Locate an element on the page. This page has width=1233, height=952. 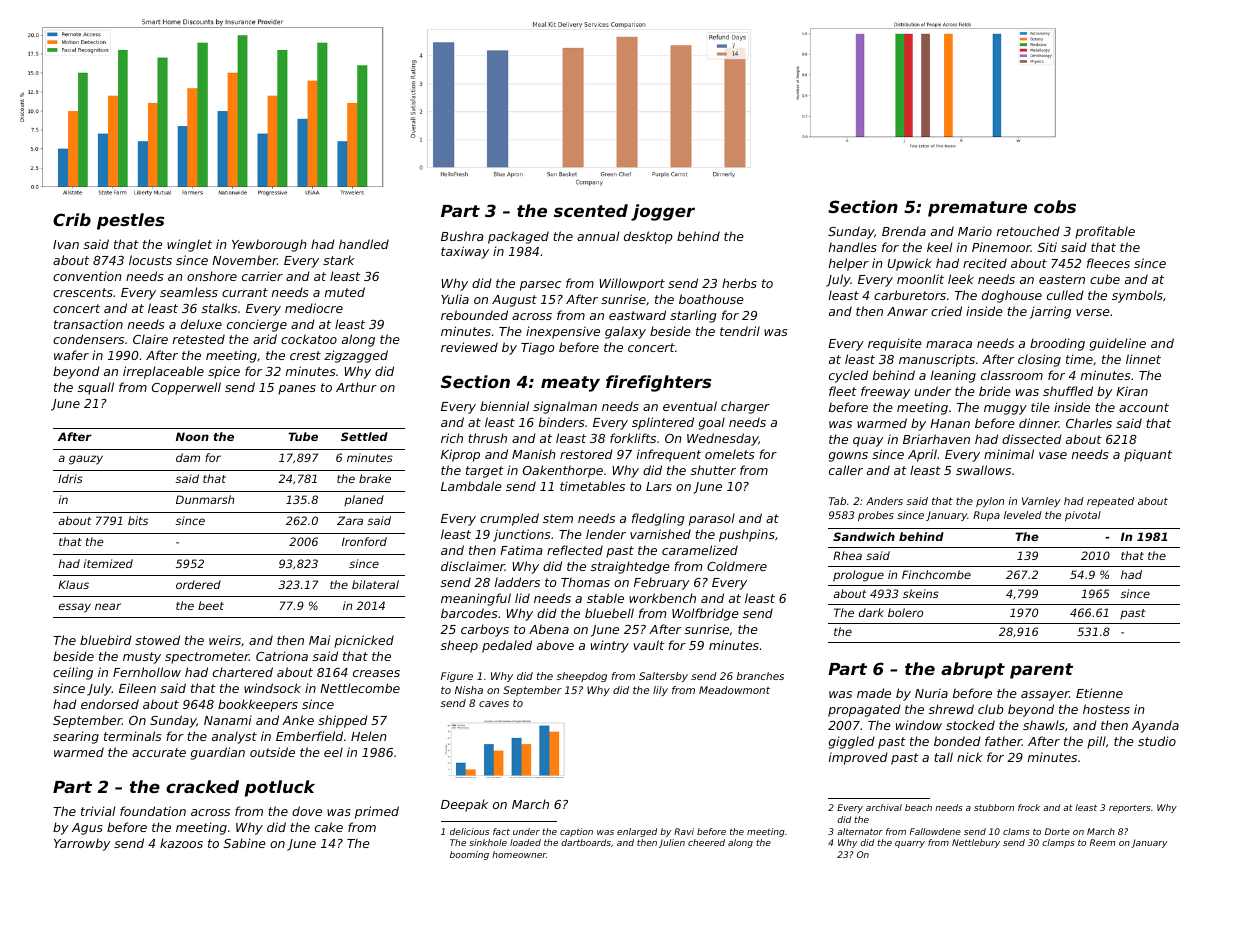
kazoos is located at coordinates (181, 843).
